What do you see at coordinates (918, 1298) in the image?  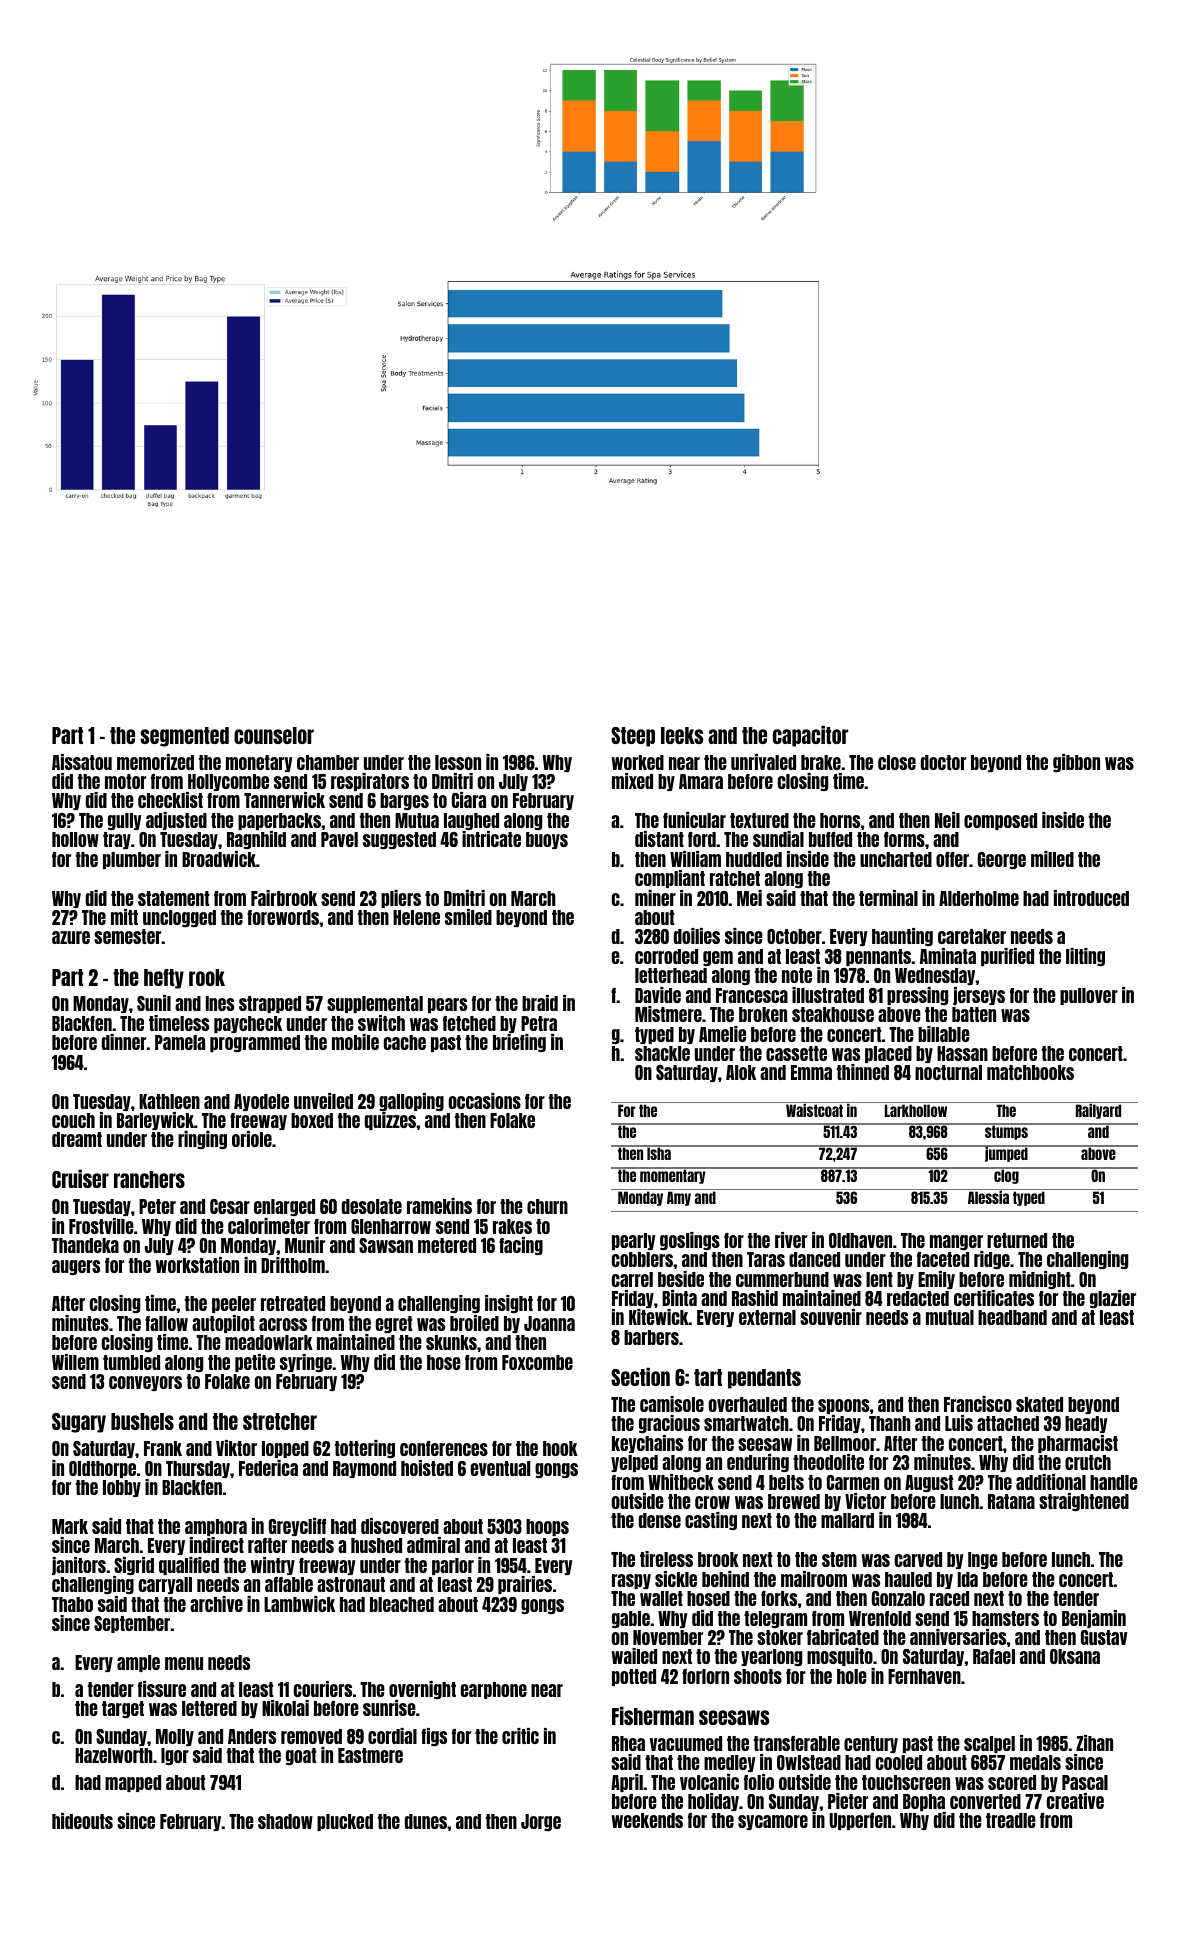 I see `redacted` at bounding box center [918, 1298].
